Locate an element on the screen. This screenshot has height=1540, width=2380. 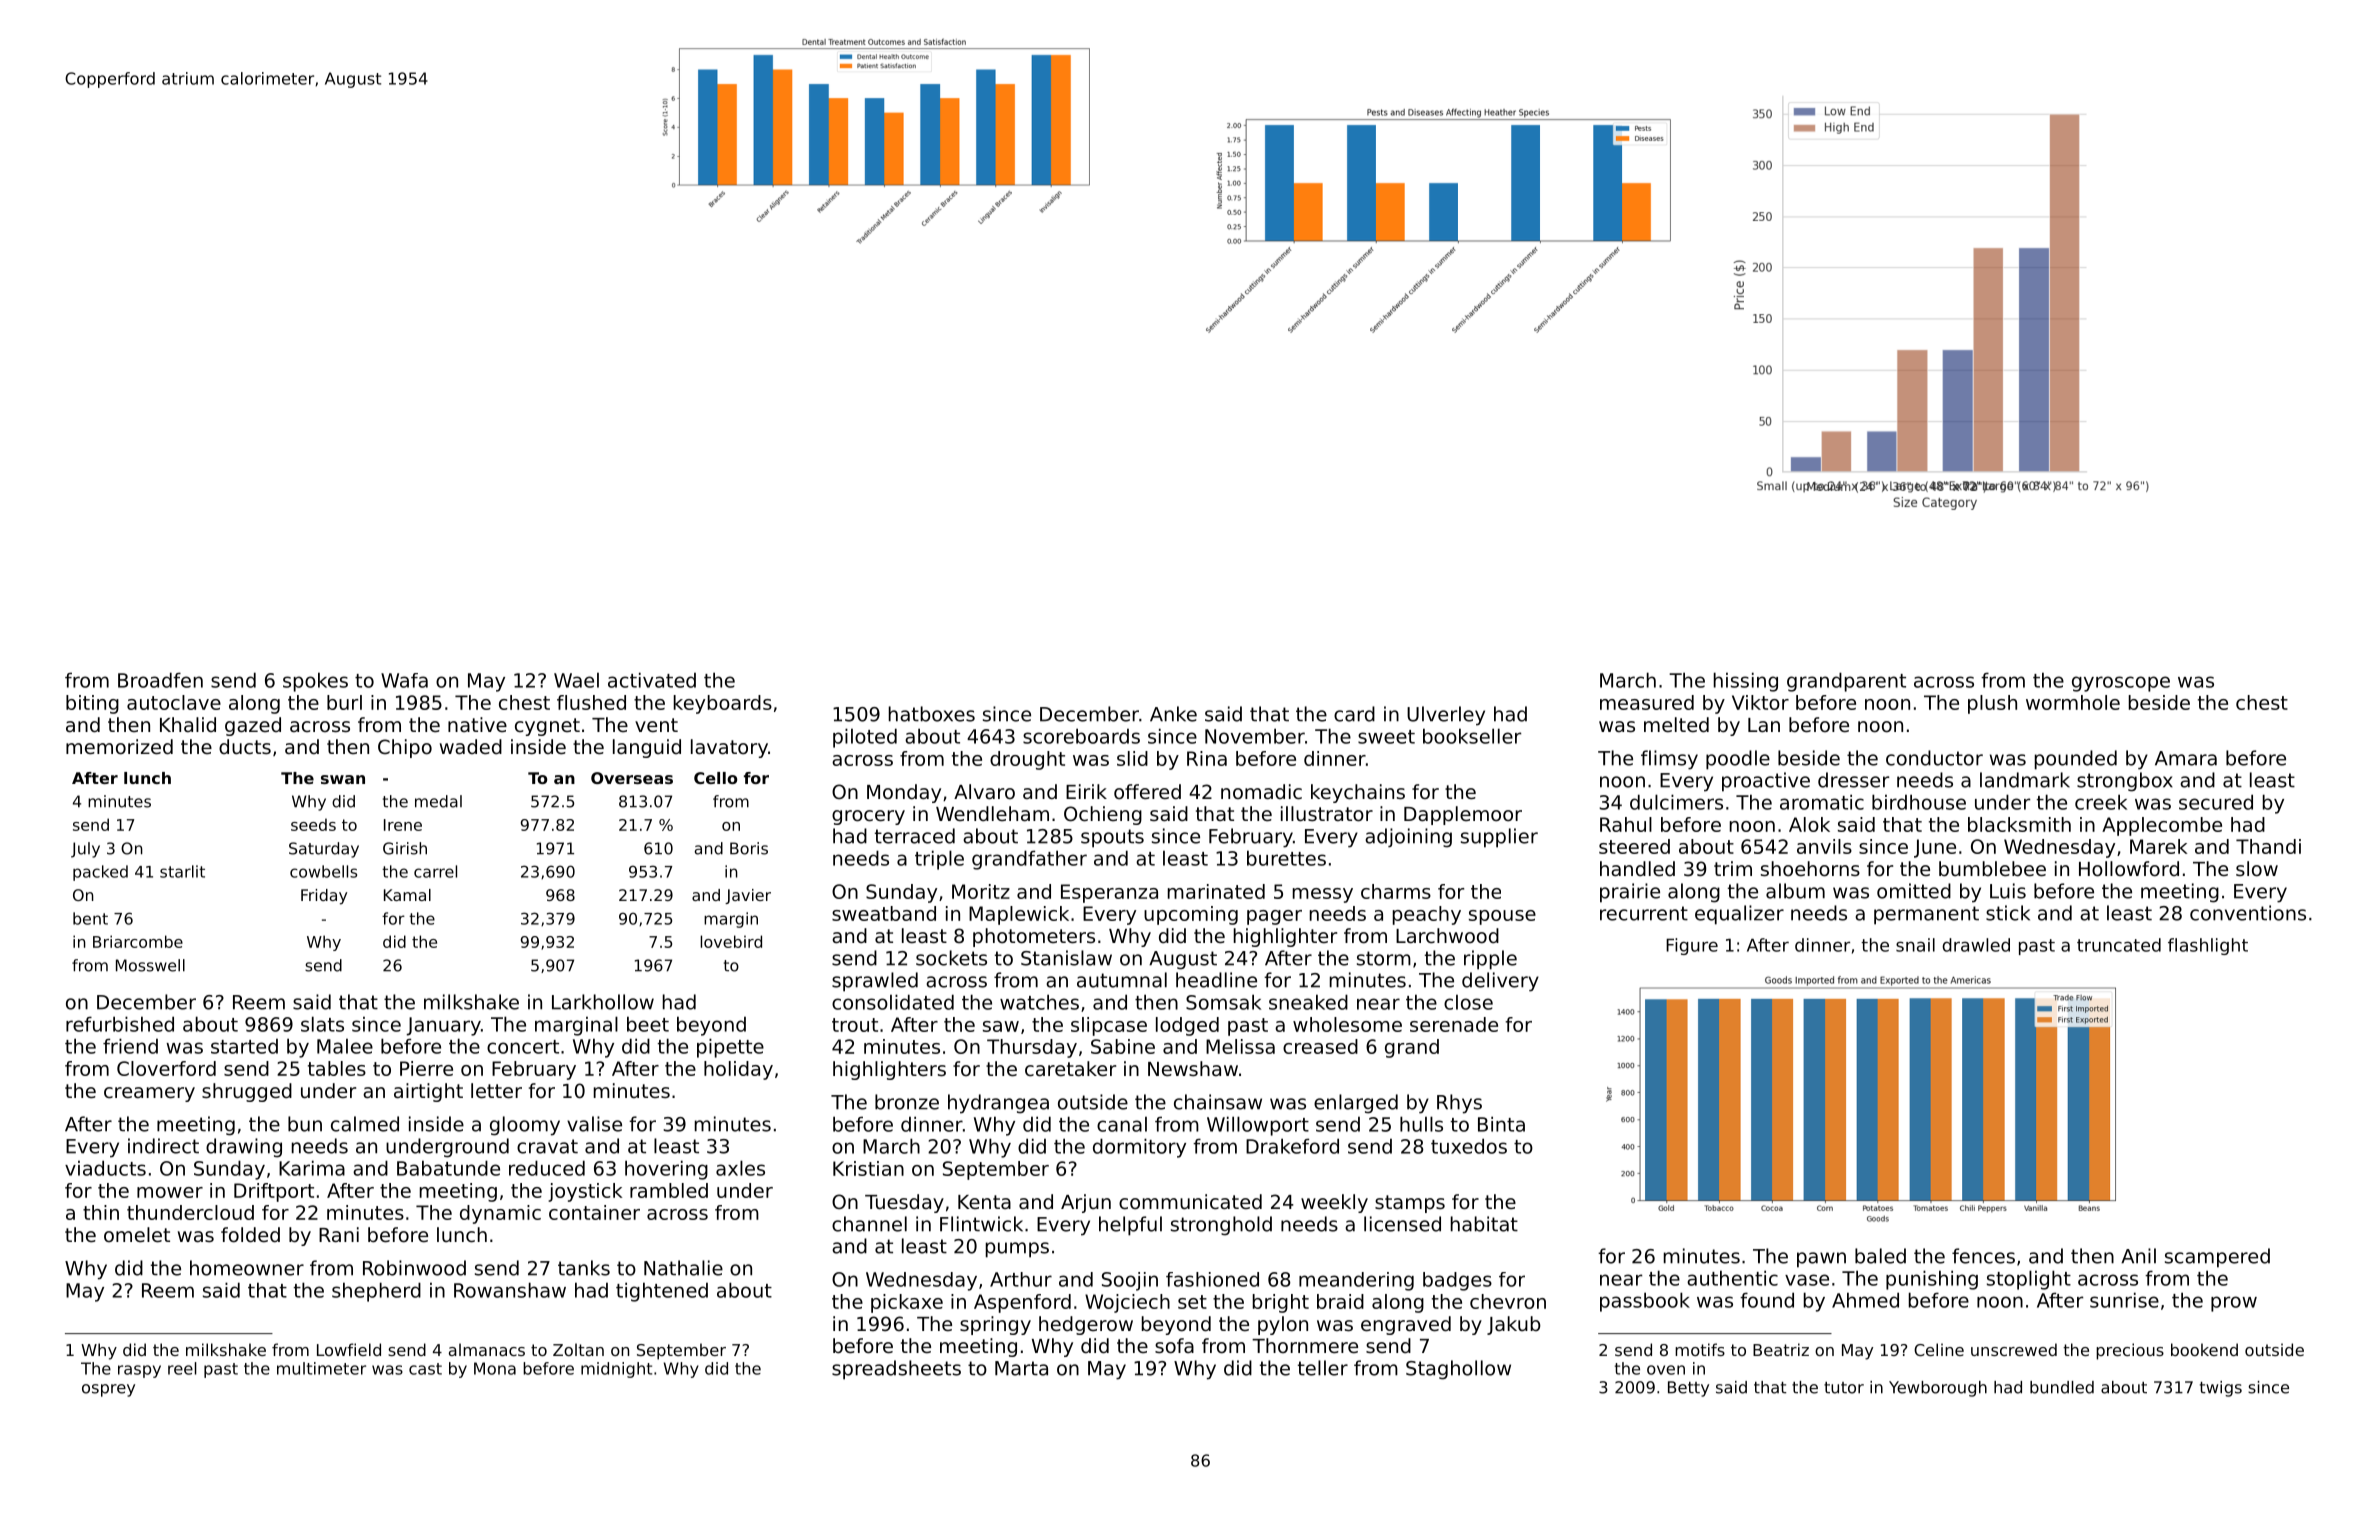
osprey is located at coordinates (108, 1390).
